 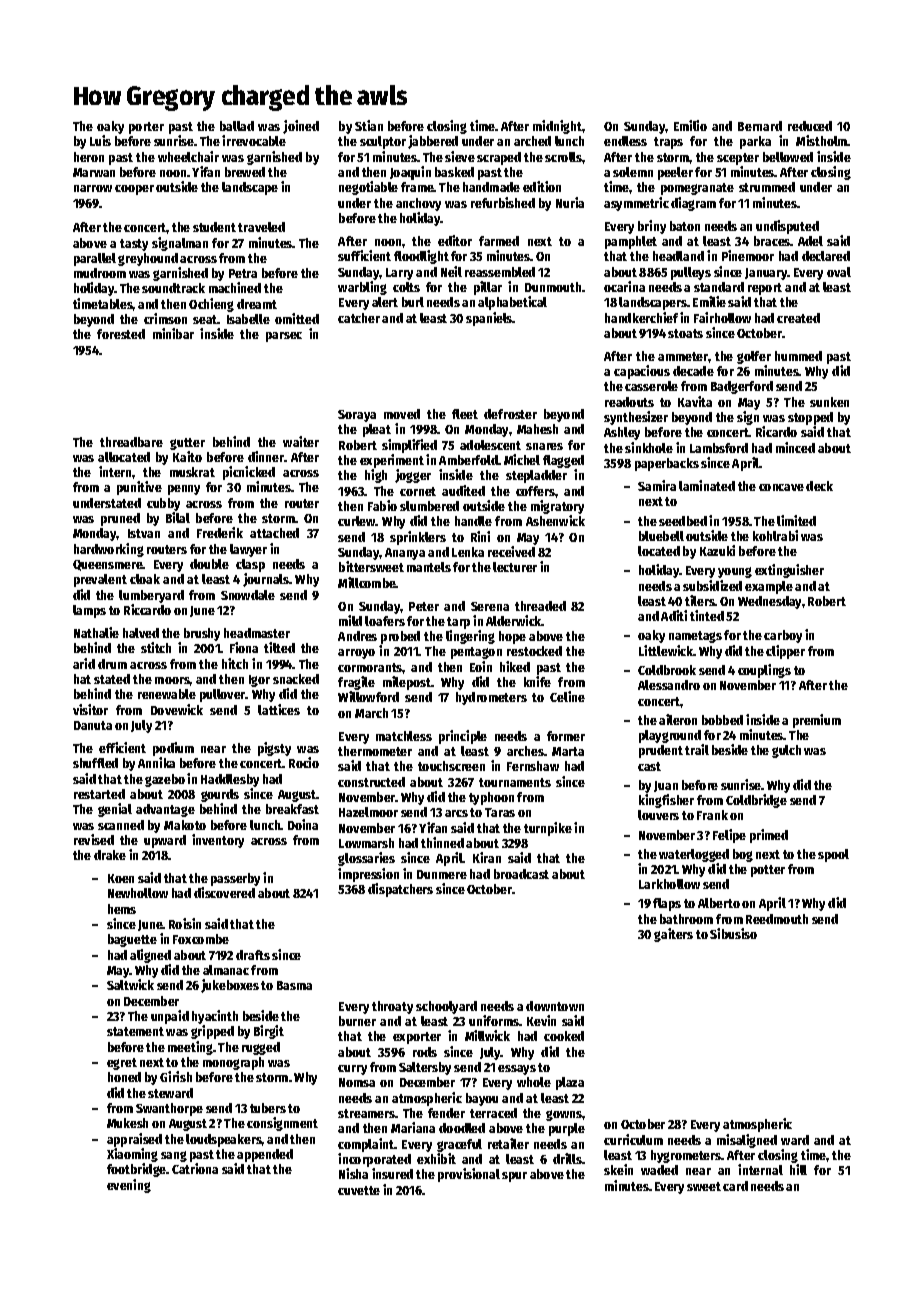 What do you see at coordinates (167, 694) in the page?
I see `renewable` at bounding box center [167, 694].
